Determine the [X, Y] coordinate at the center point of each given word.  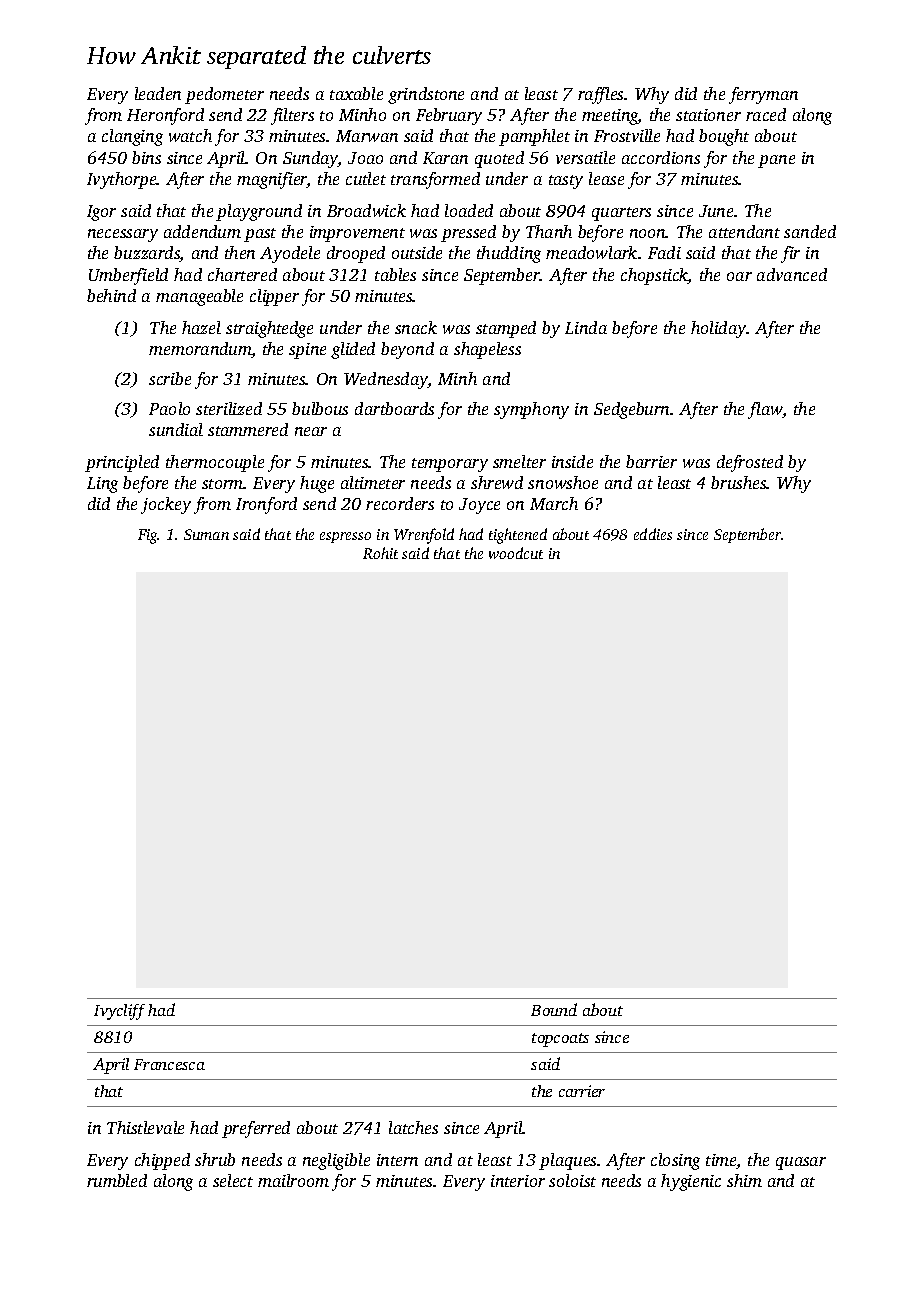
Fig [148, 536]
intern [397, 1160]
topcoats [560, 1040]
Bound [554, 1009]
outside [417, 252]
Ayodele [290, 254]
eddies [653, 534]
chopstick [654, 276]
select [233, 1180]
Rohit [380, 553]
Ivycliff [119, 1012]
